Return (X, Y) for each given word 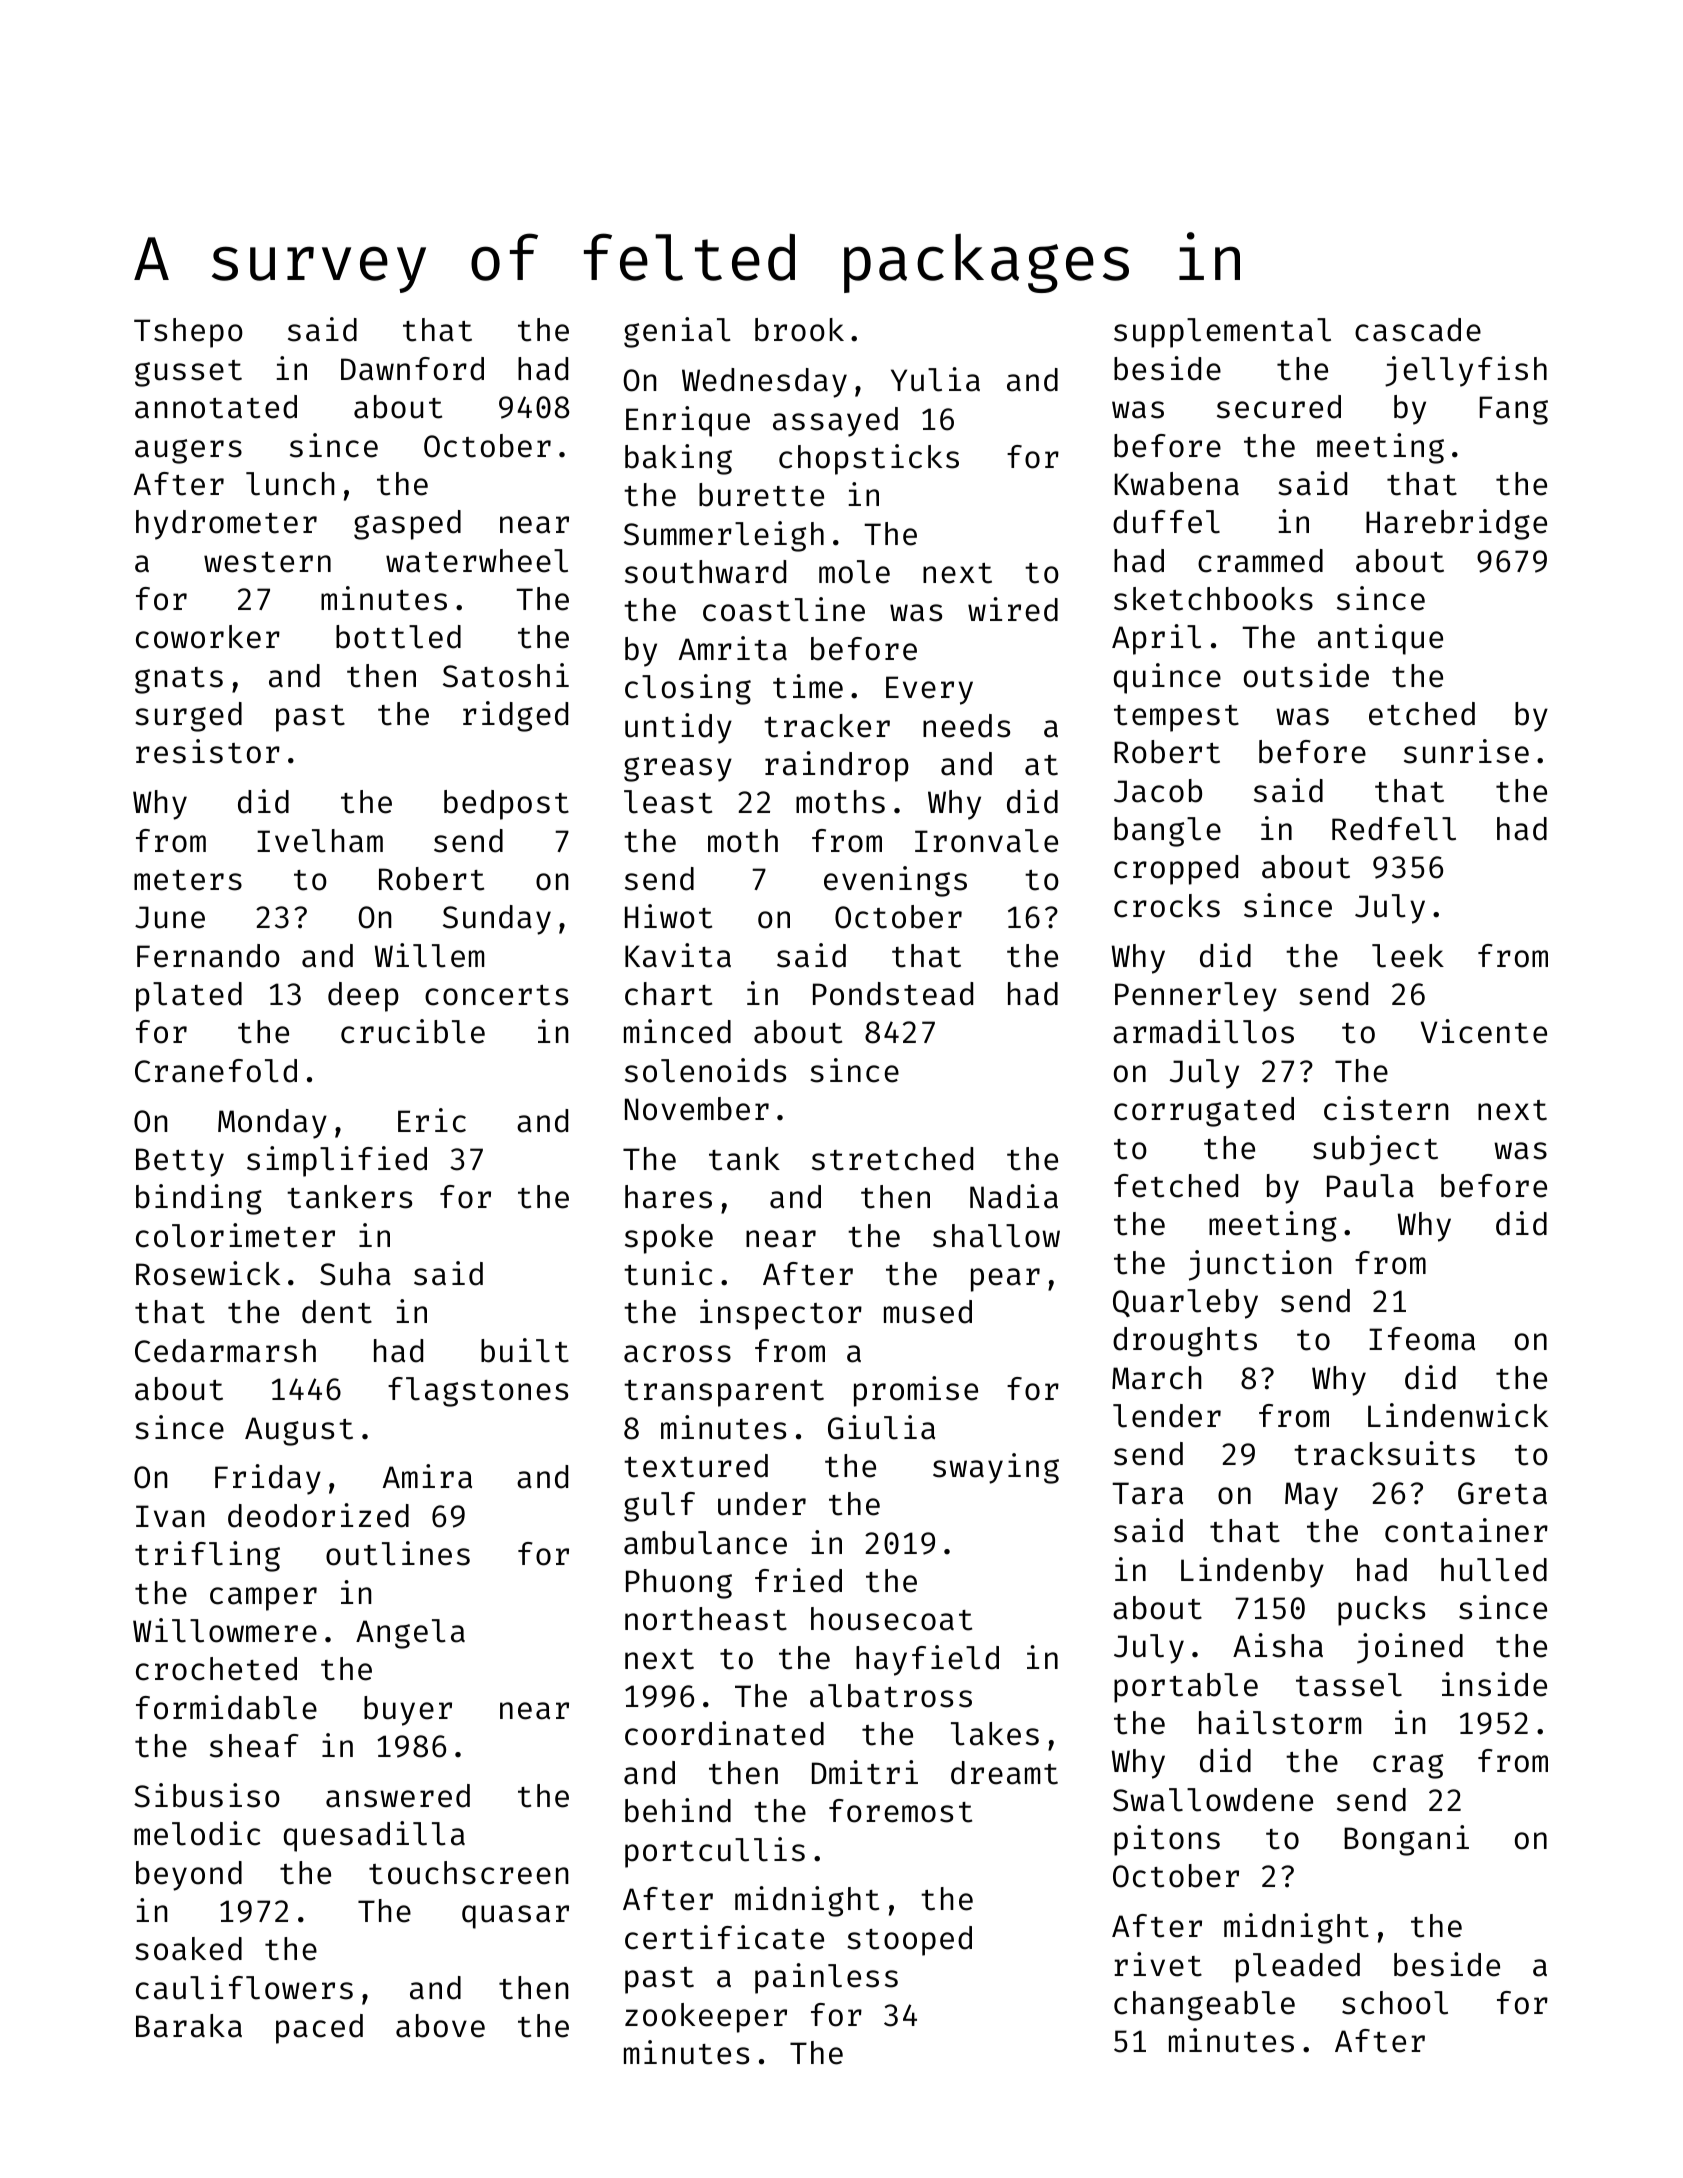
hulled (1494, 1570)
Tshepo (188, 333)
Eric (432, 1120)
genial (677, 332)
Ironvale (986, 841)
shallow (996, 1236)
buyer (408, 1711)
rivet (1158, 1964)
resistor (208, 751)
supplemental (1222, 333)
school (1395, 2003)
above (440, 2026)
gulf (659, 1507)
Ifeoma (1422, 1339)
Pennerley (1196, 997)
